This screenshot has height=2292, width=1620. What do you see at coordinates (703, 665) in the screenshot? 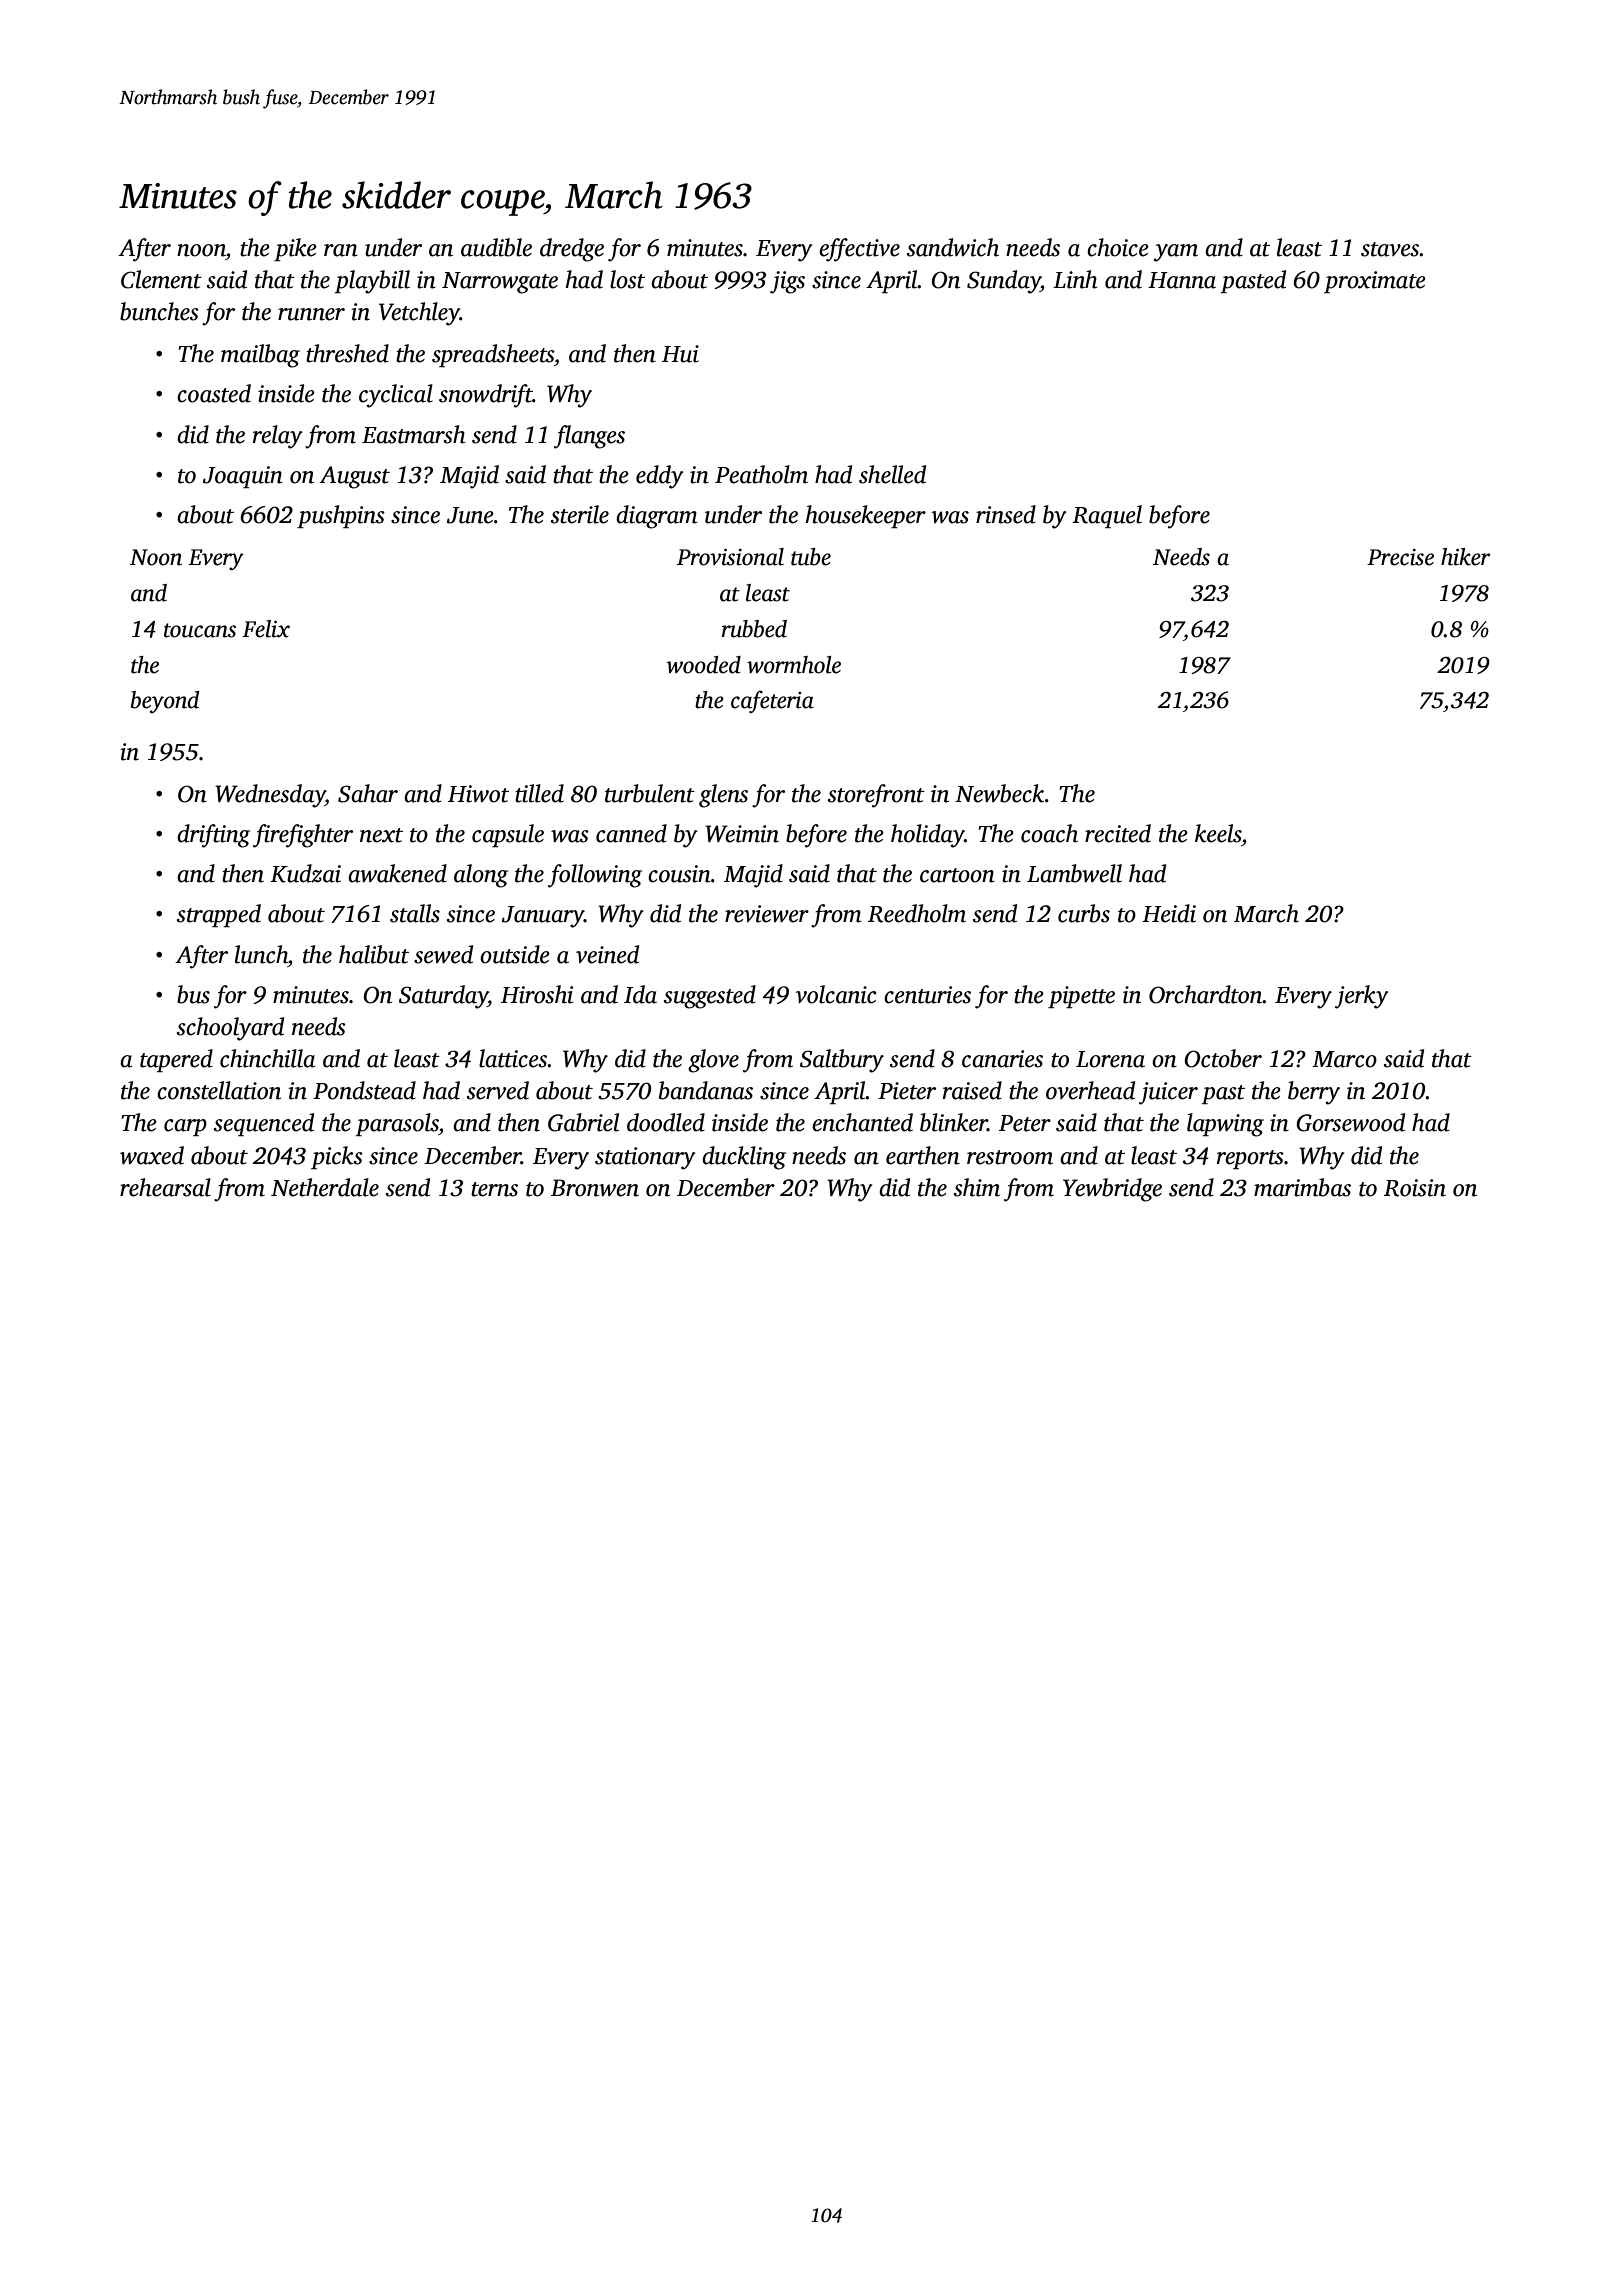
I see `wooded` at bounding box center [703, 665].
